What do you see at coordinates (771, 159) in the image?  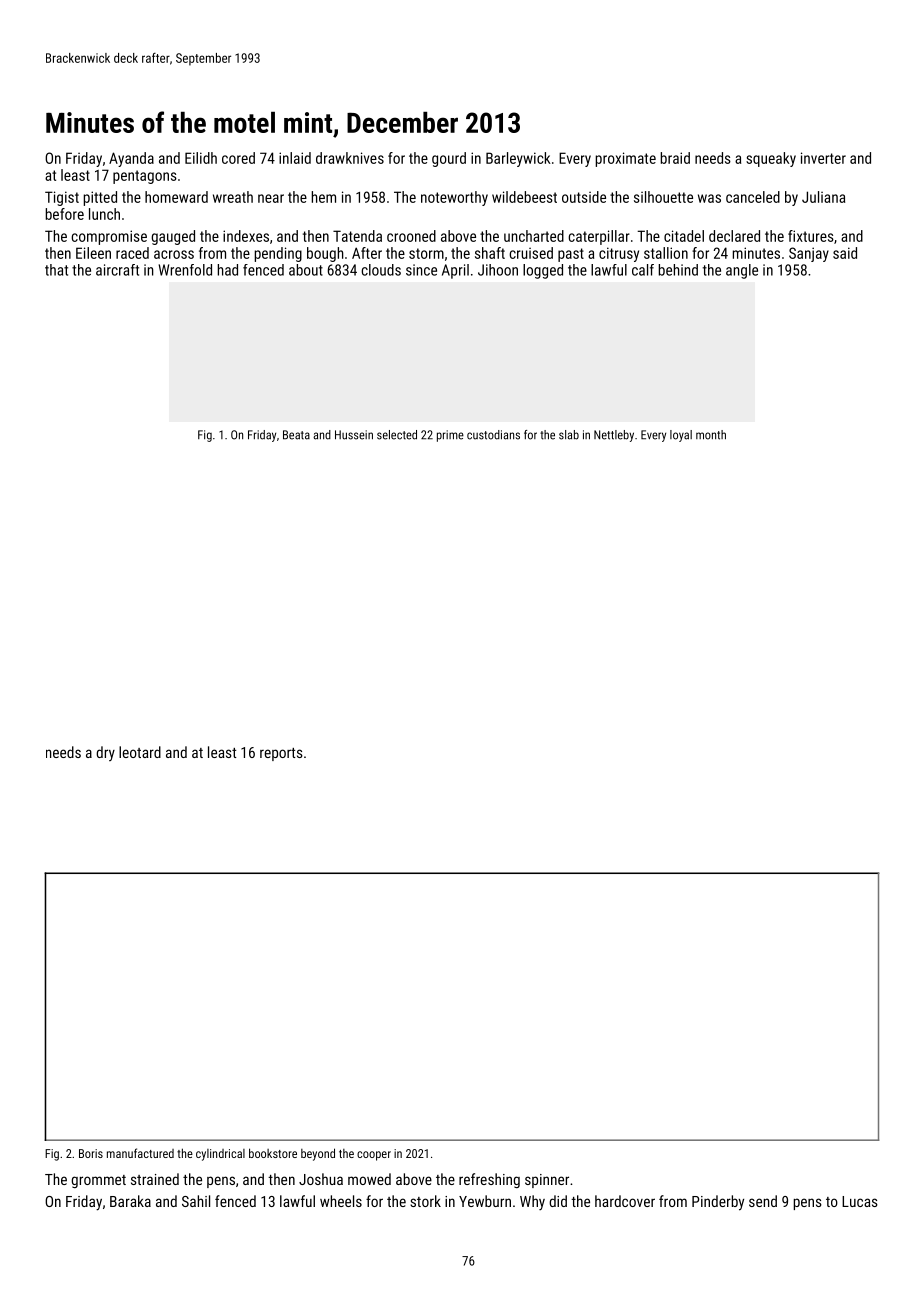 I see `squeaky` at bounding box center [771, 159].
